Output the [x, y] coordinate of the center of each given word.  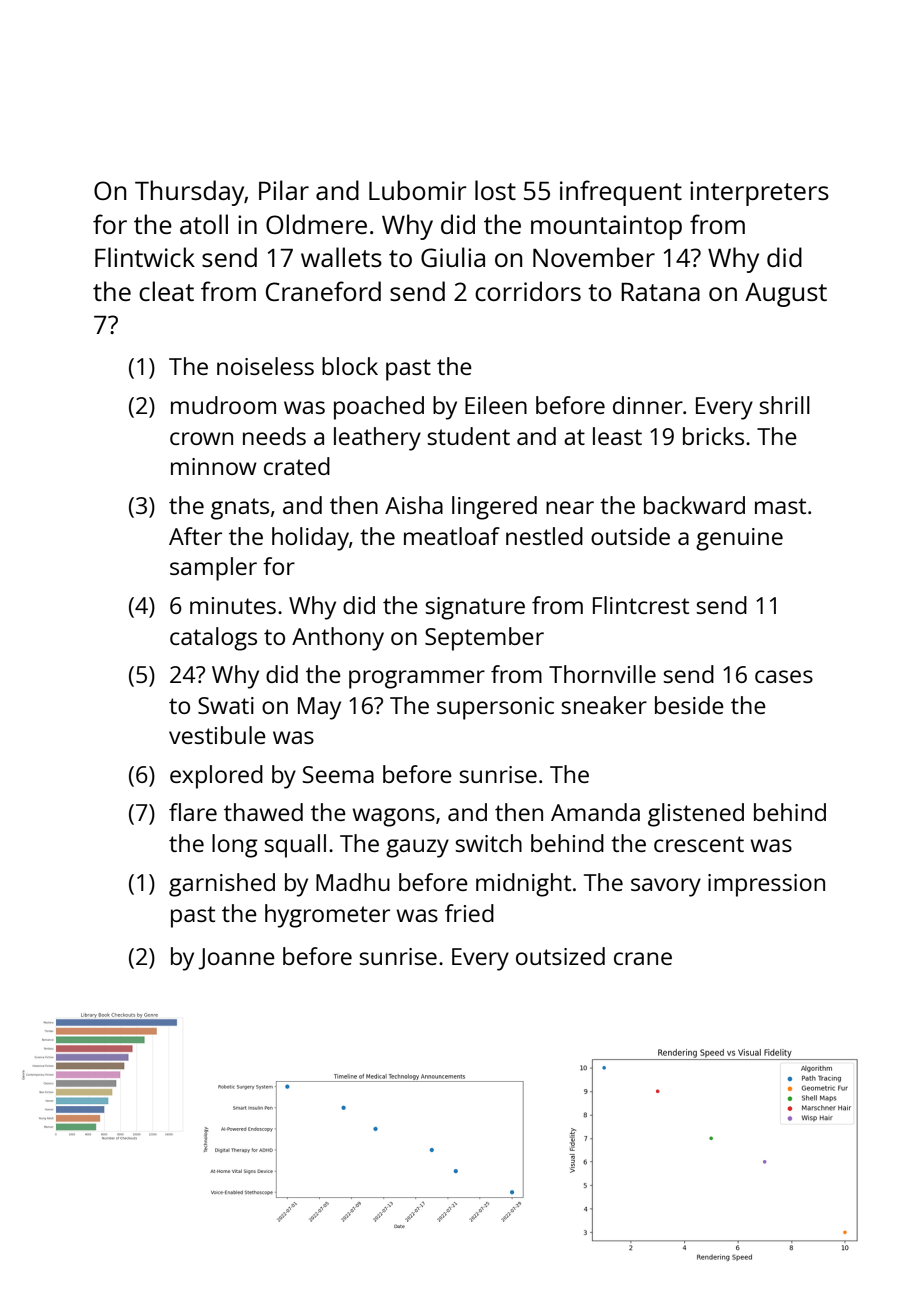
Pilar [284, 190]
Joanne [236, 959]
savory [666, 887]
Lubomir [418, 190]
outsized [560, 956]
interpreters [759, 193]
